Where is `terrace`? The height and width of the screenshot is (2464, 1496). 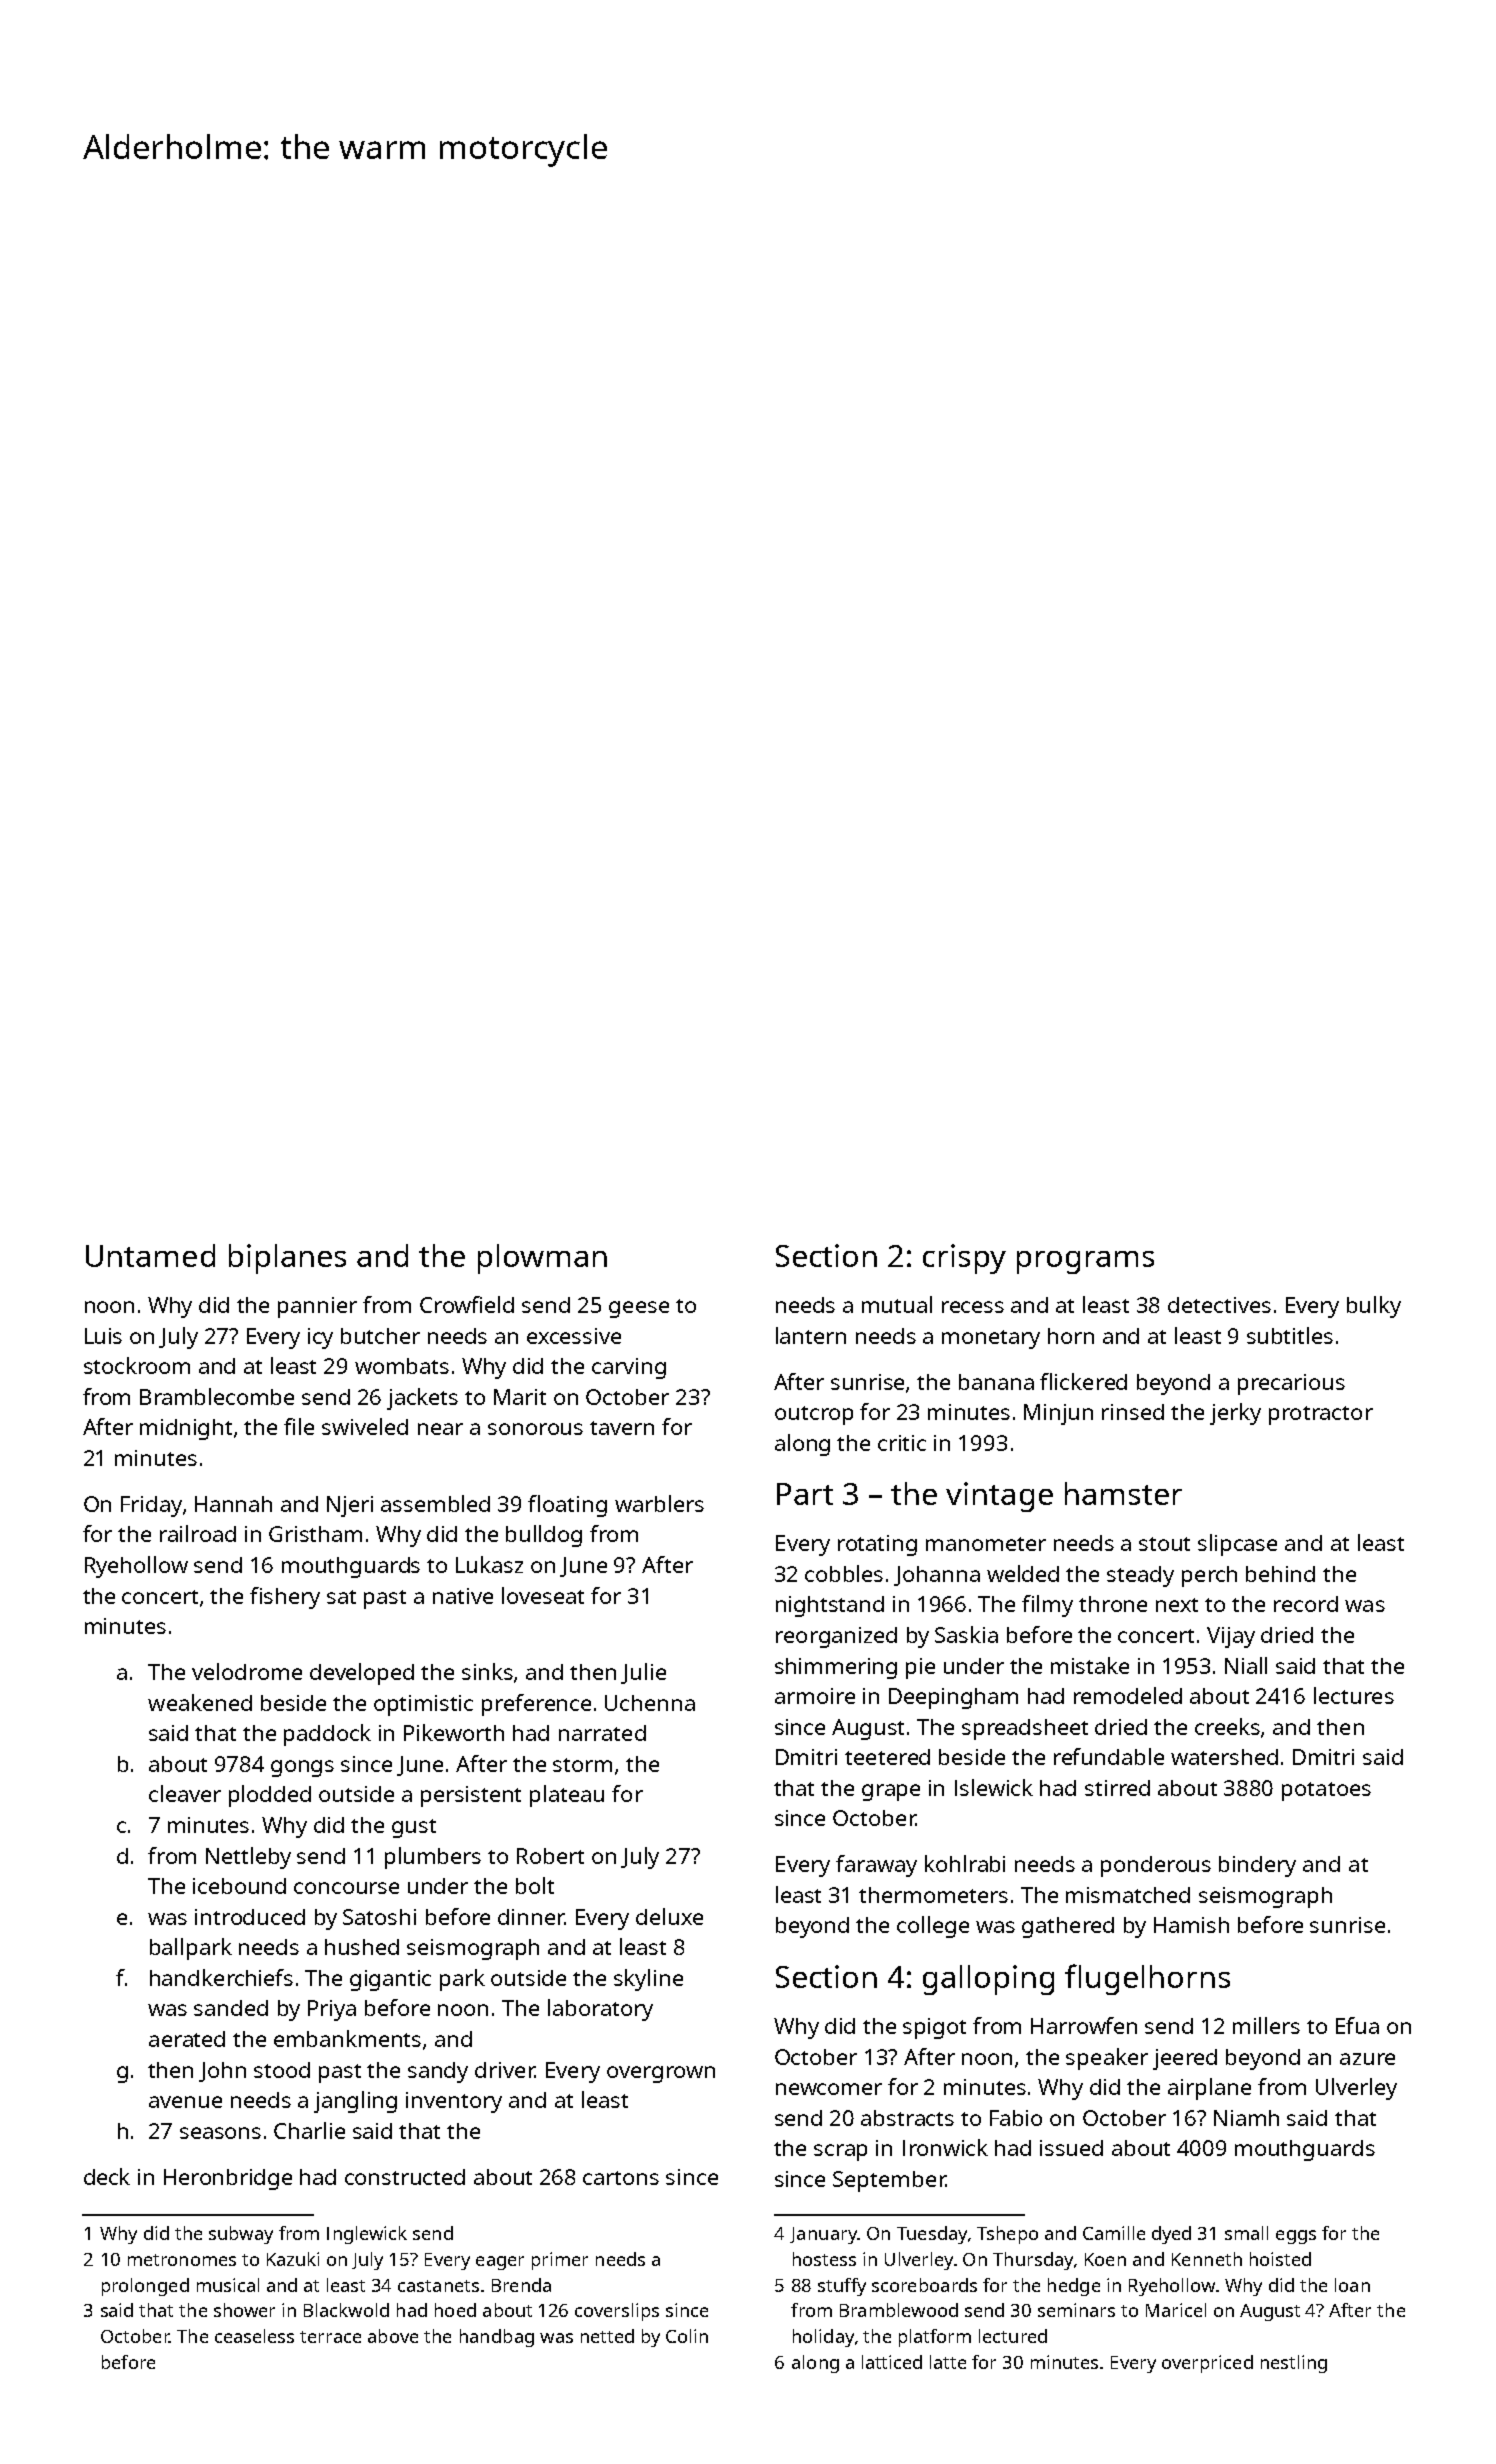 terrace is located at coordinates (330, 2337).
